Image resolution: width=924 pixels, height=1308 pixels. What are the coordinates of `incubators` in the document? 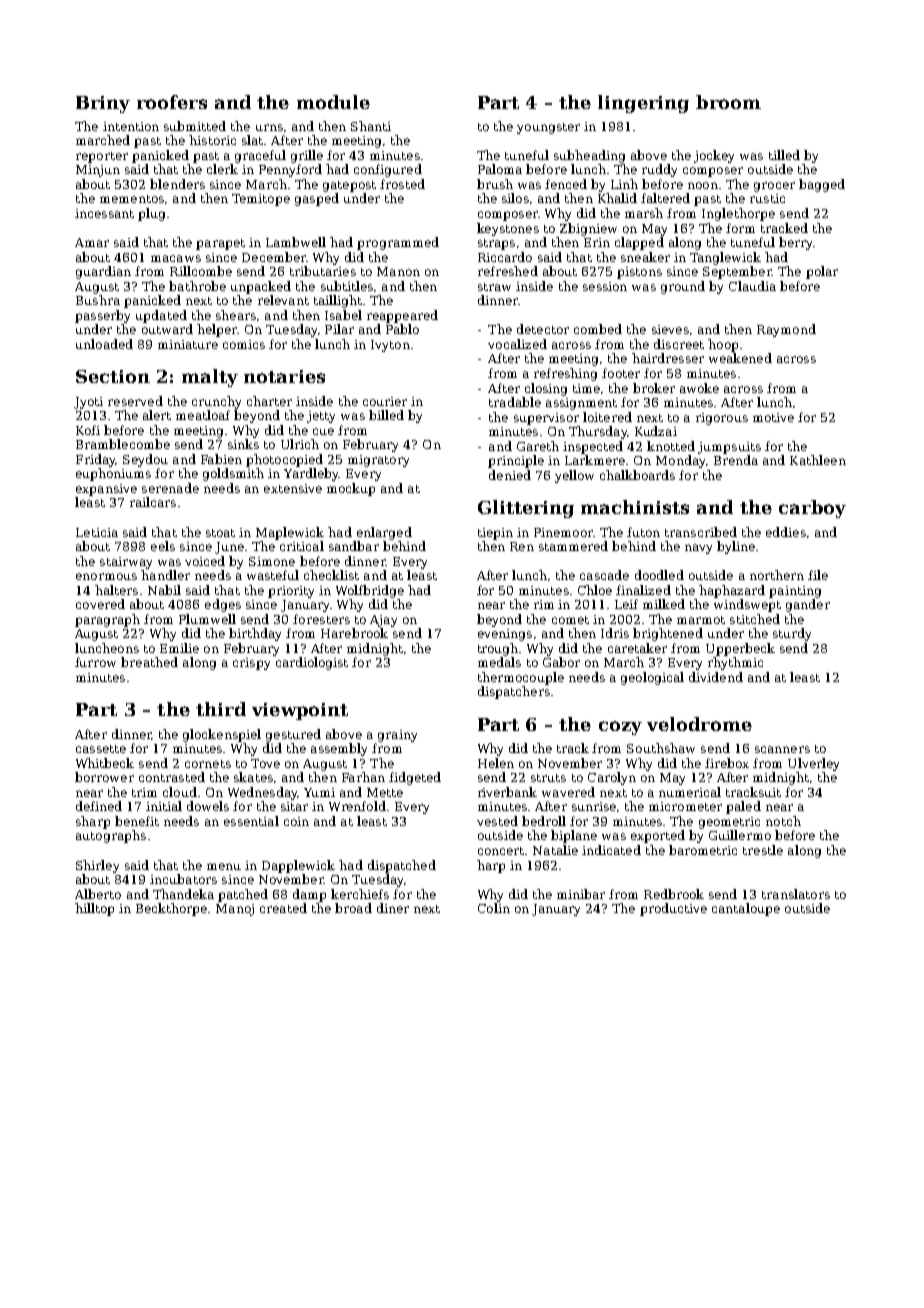 It's located at (183, 879).
